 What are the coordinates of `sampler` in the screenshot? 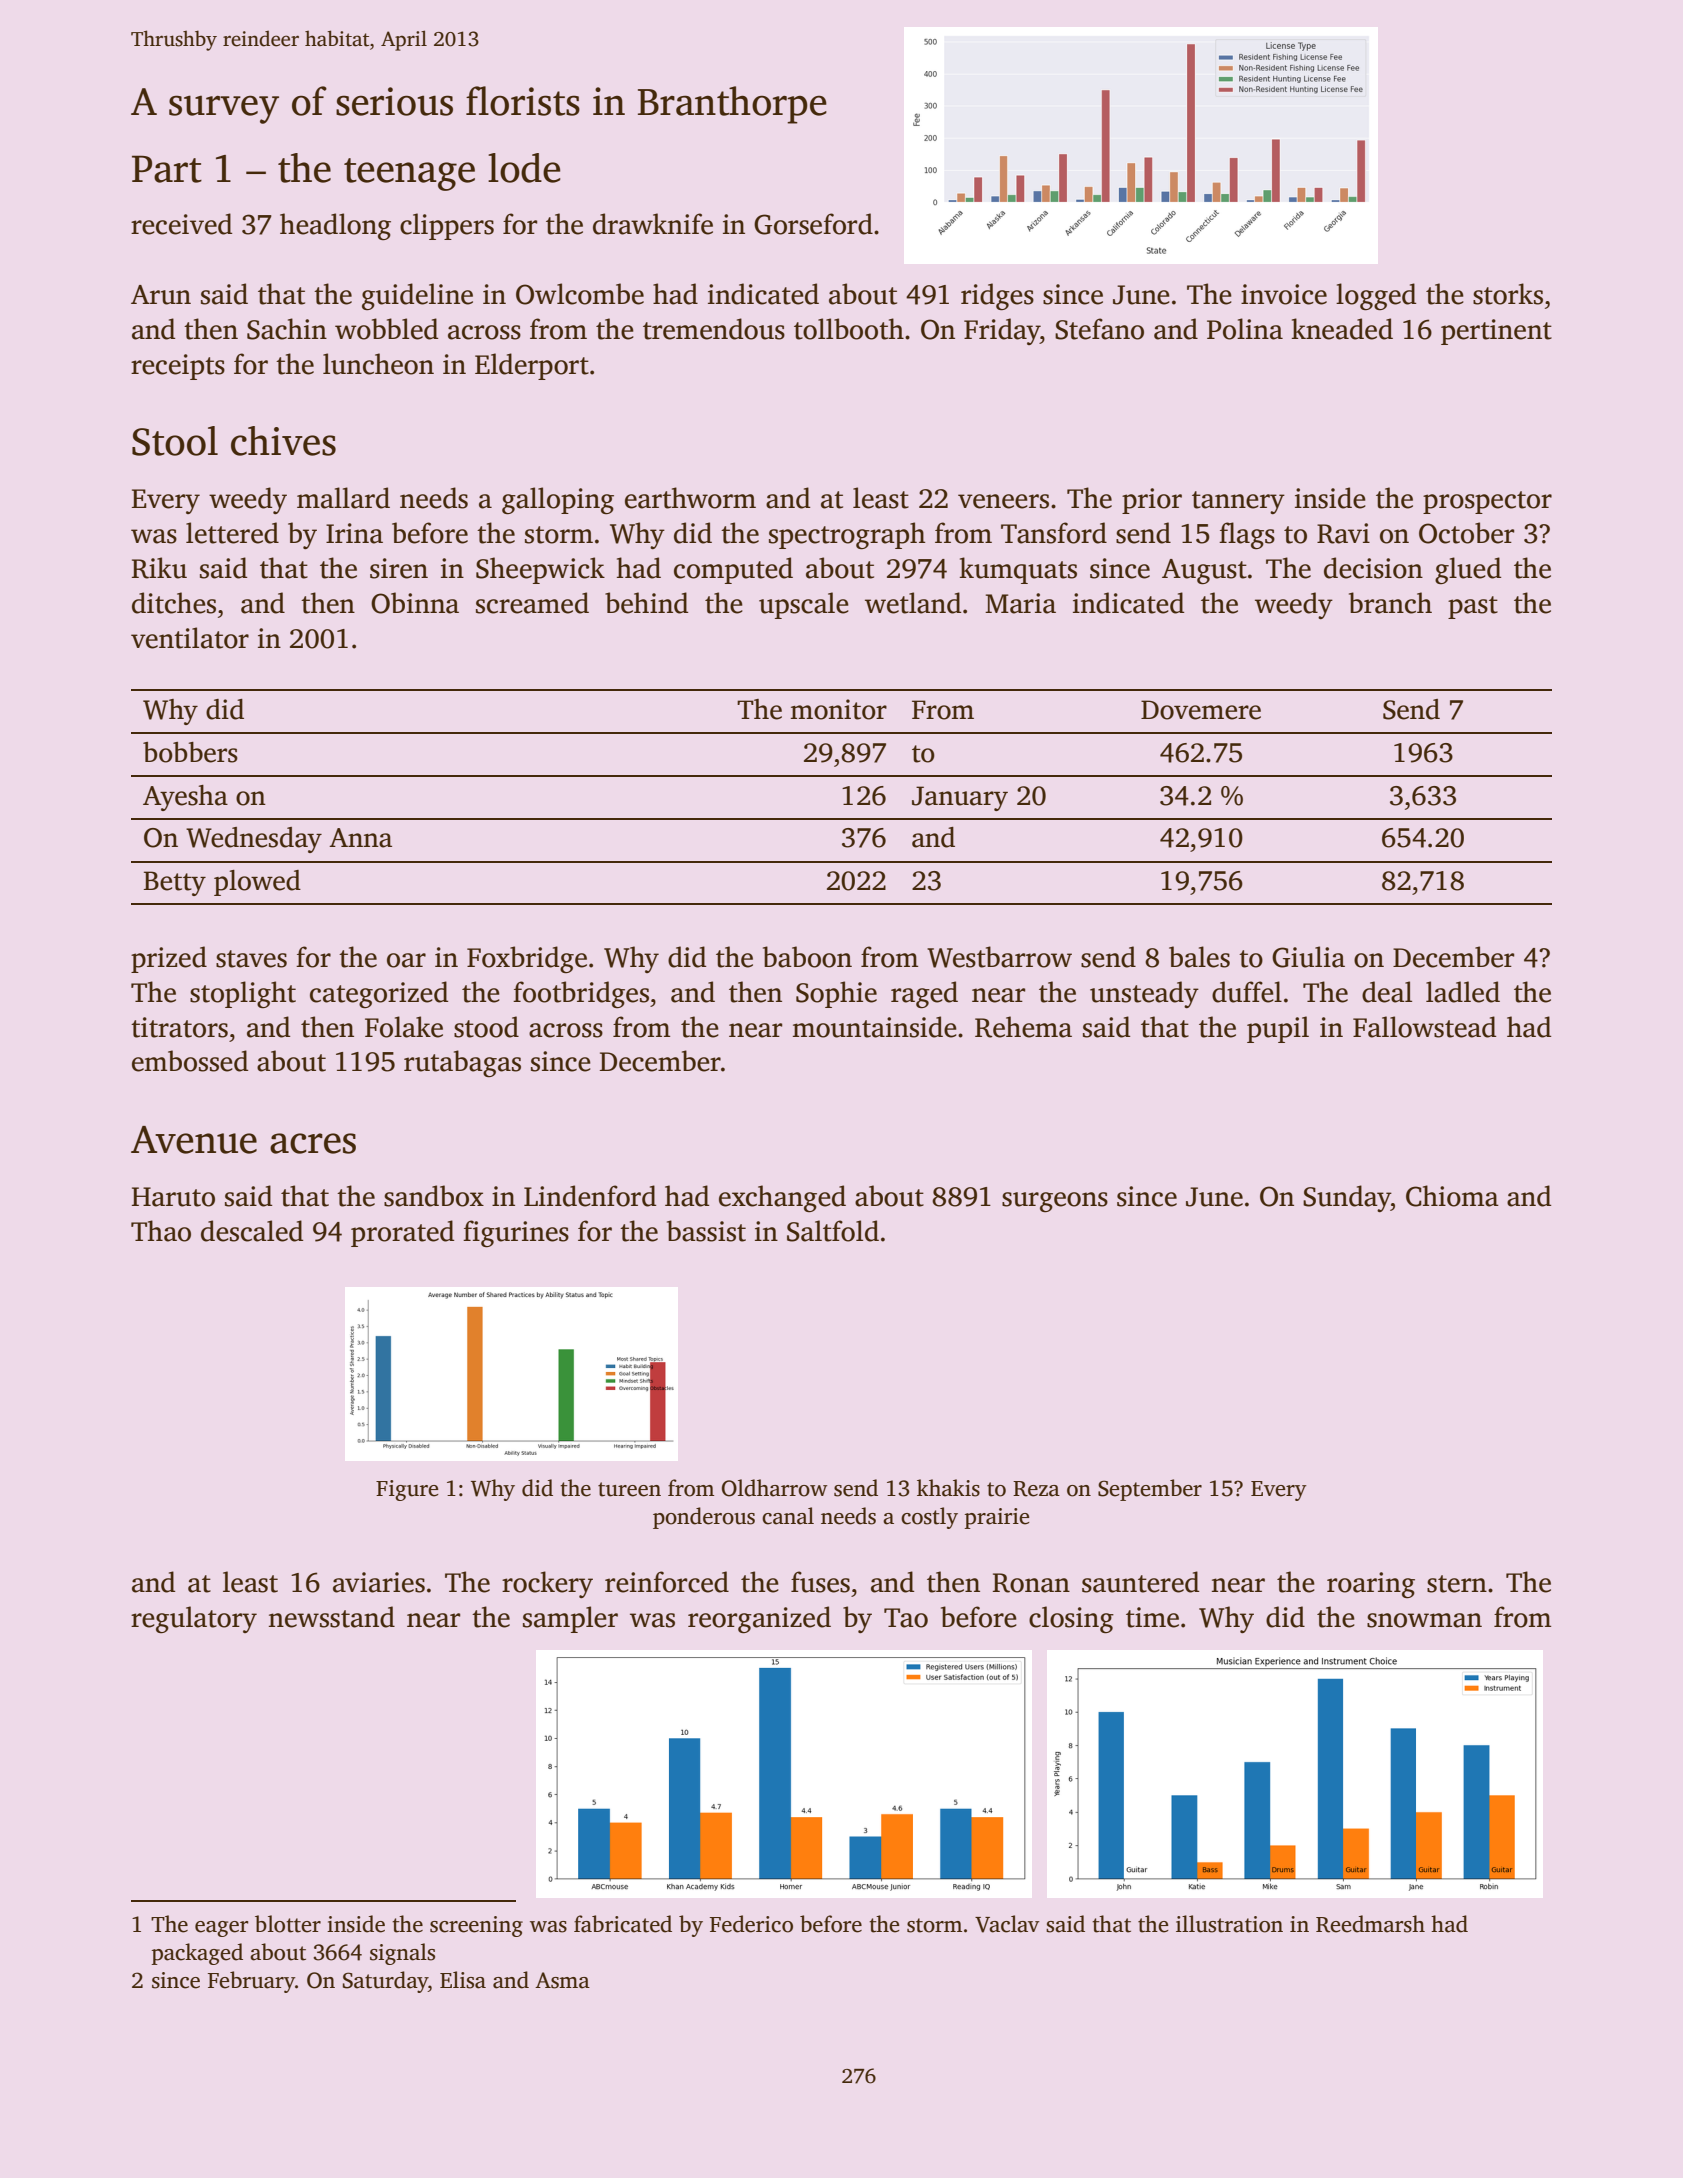 It's located at (570, 1619).
